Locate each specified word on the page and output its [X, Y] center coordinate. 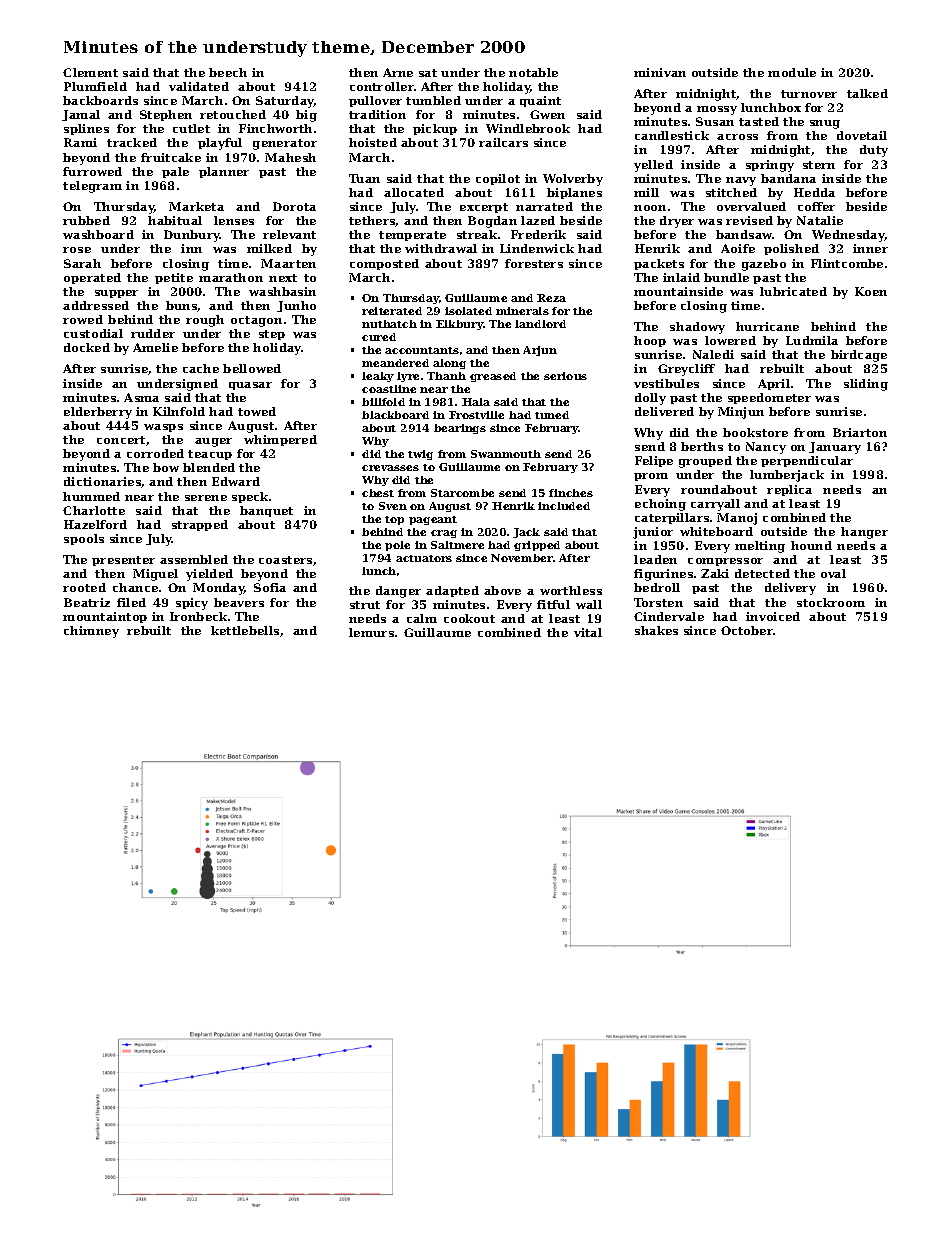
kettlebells [245, 630]
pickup [435, 129]
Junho [296, 306]
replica [789, 490]
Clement [90, 72]
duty [874, 151]
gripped [537, 546]
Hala [476, 402]
